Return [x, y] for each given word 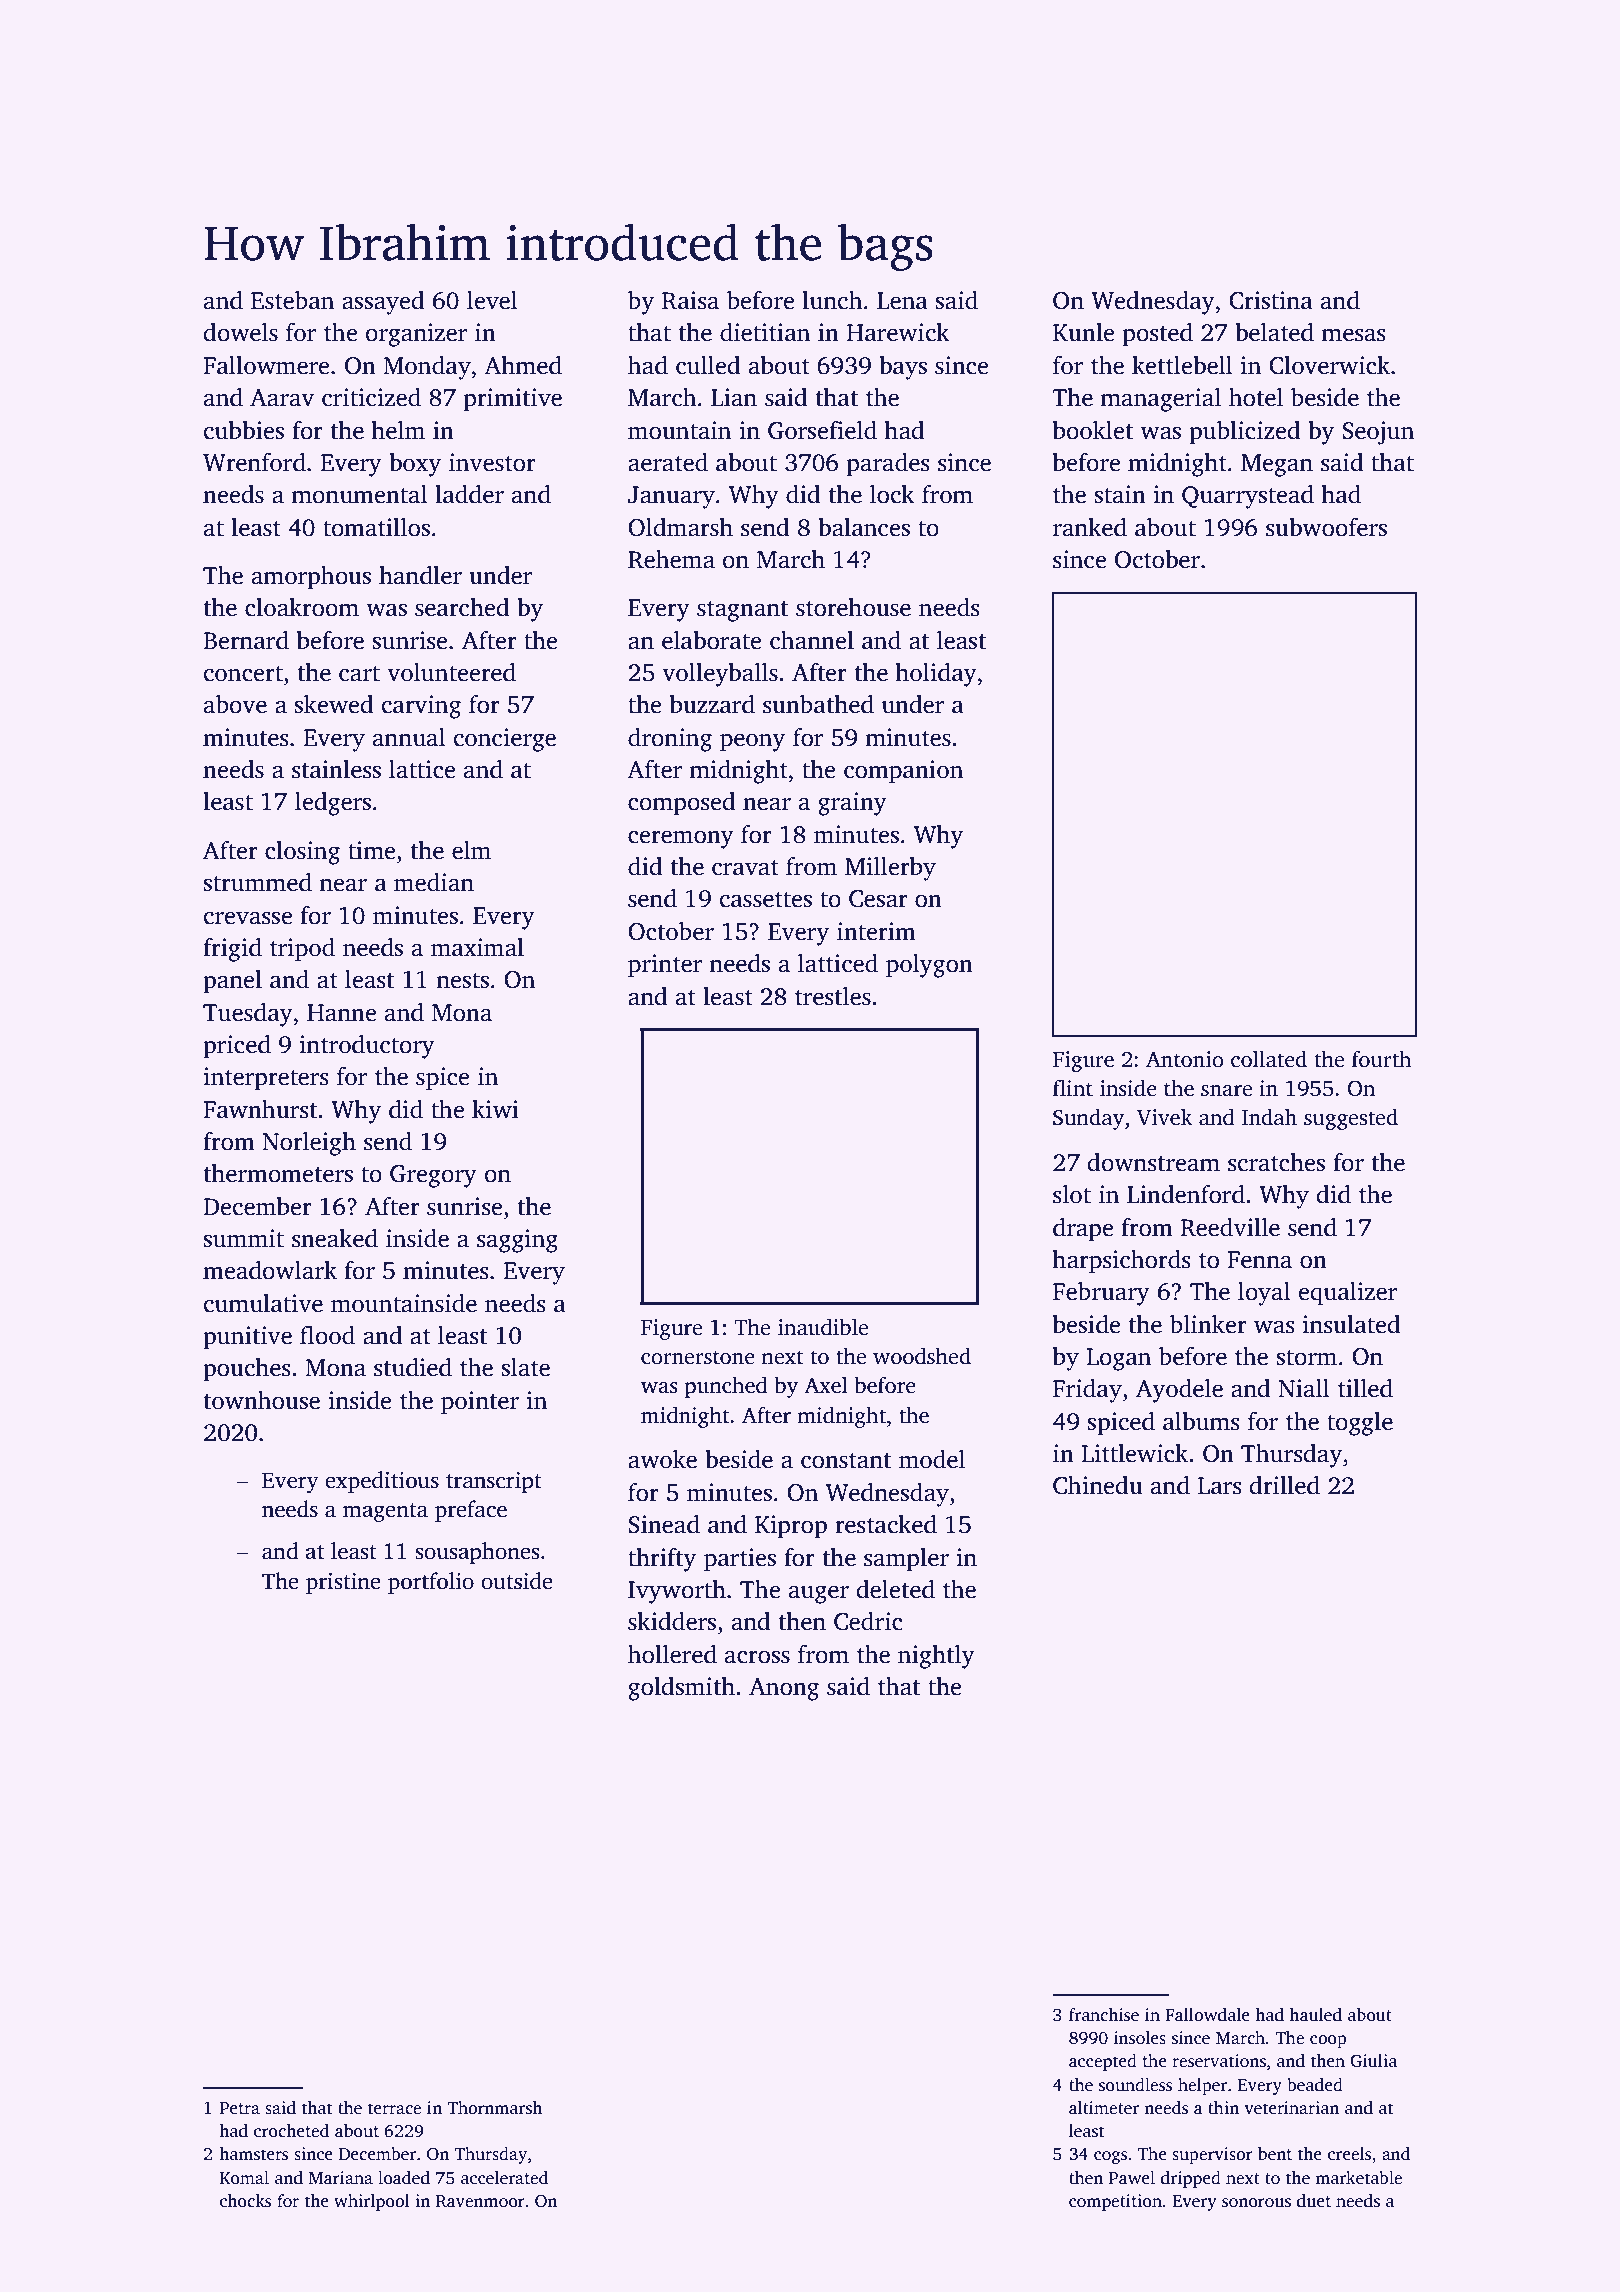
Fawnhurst [260, 1109]
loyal [1264, 1294]
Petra [239, 2108]
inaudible [823, 1327]
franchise [1104, 2015]
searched [462, 607]
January [671, 497]
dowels [241, 332]
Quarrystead [1248, 497]
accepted [1103, 2062]
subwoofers [1326, 527]
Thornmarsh [494, 2108]
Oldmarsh [680, 527]
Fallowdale [1207, 2015]
